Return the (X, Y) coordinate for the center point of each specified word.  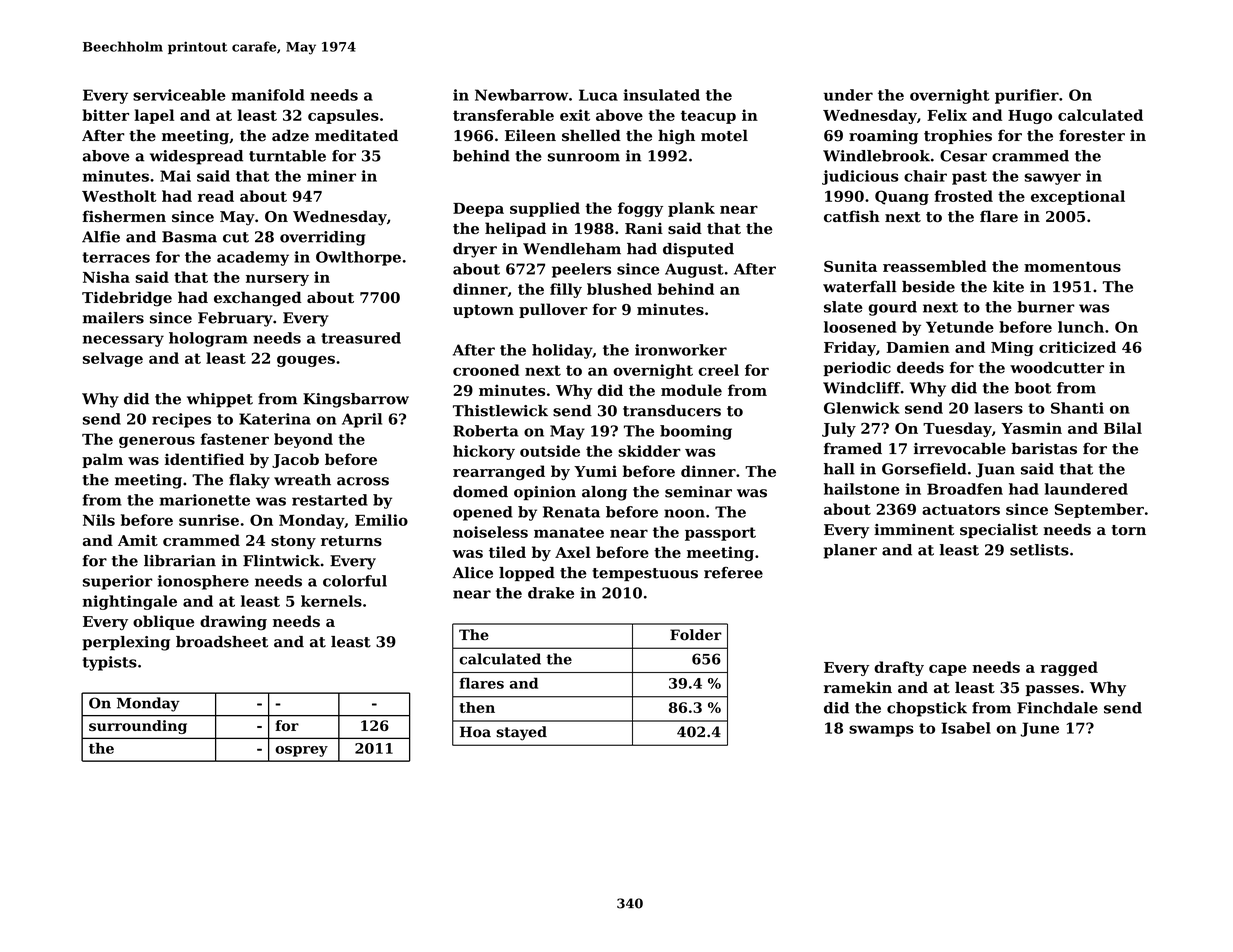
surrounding (138, 727)
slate (843, 307)
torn (1128, 530)
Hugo (1030, 117)
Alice (472, 573)
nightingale (130, 602)
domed (480, 492)
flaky (249, 481)
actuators (961, 509)
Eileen (530, 135)
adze (290, 135)
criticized (1077, 347)
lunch (1081, 327)
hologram (208, 339)
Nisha (106, 277)
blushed (619, 289)
